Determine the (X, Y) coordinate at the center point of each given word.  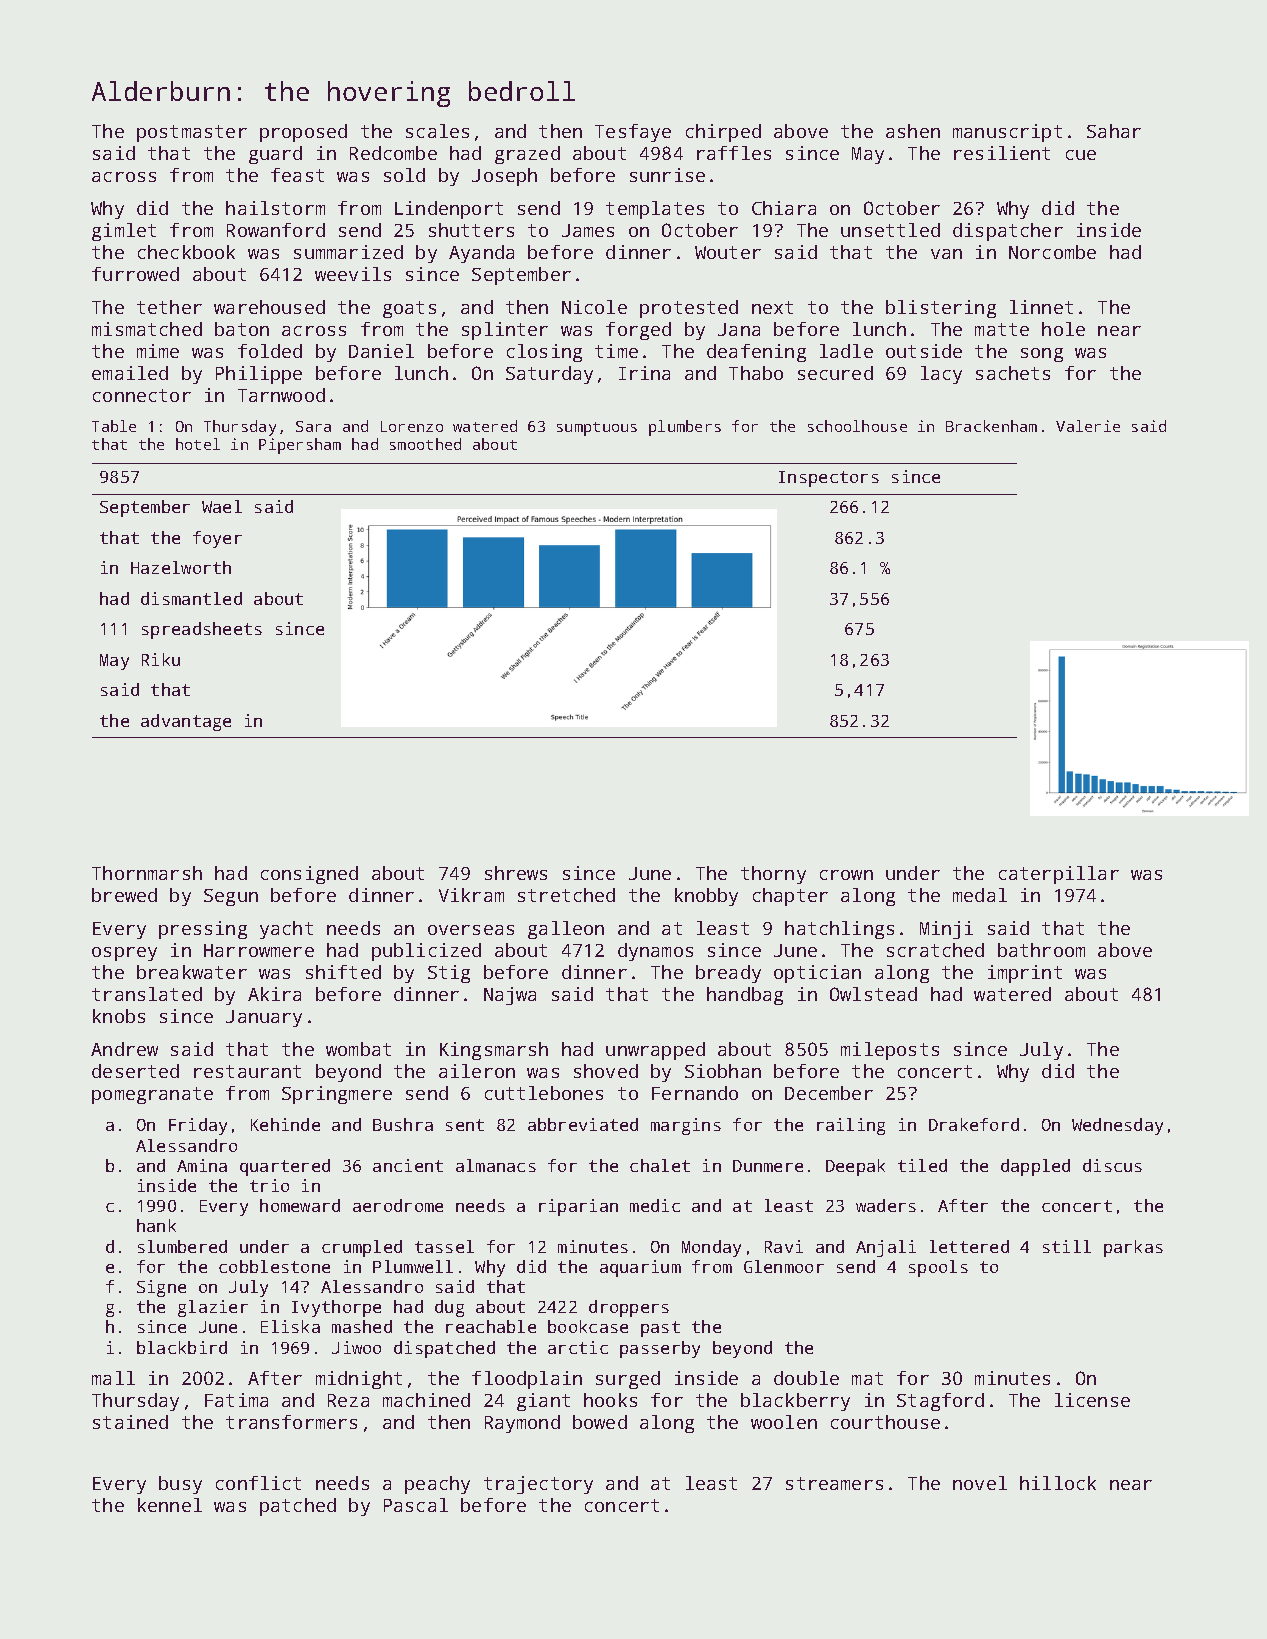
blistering (941, 309)
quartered (285, 1167)
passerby (660, 1349)
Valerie (1088, 426)
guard (275, 155)
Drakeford (974, 1124)
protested (689, 309)
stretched (566, 895)
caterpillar (1059, 875)
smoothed (425, 444)
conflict (258, 1483)
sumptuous (597, 429)
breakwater (192, 972)
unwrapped (655, 1051)
